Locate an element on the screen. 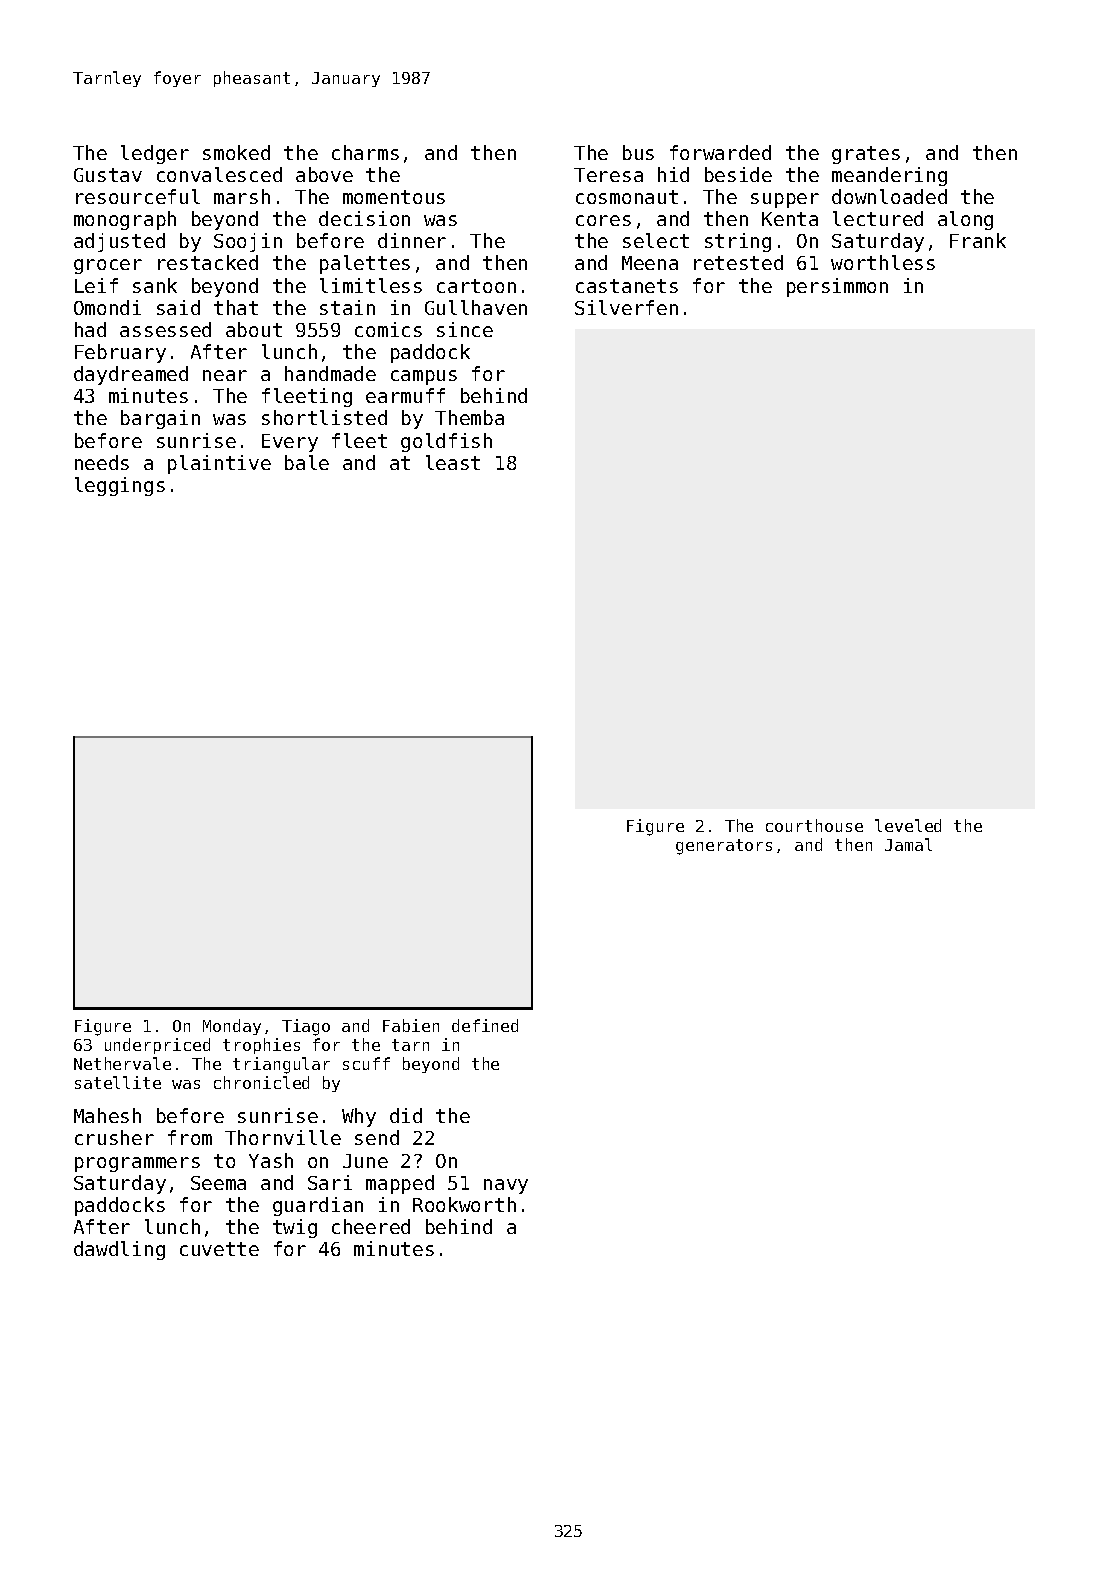 This screenshot has height=1574, width=1108. Fabien is located at coordinates (411, 1025).
